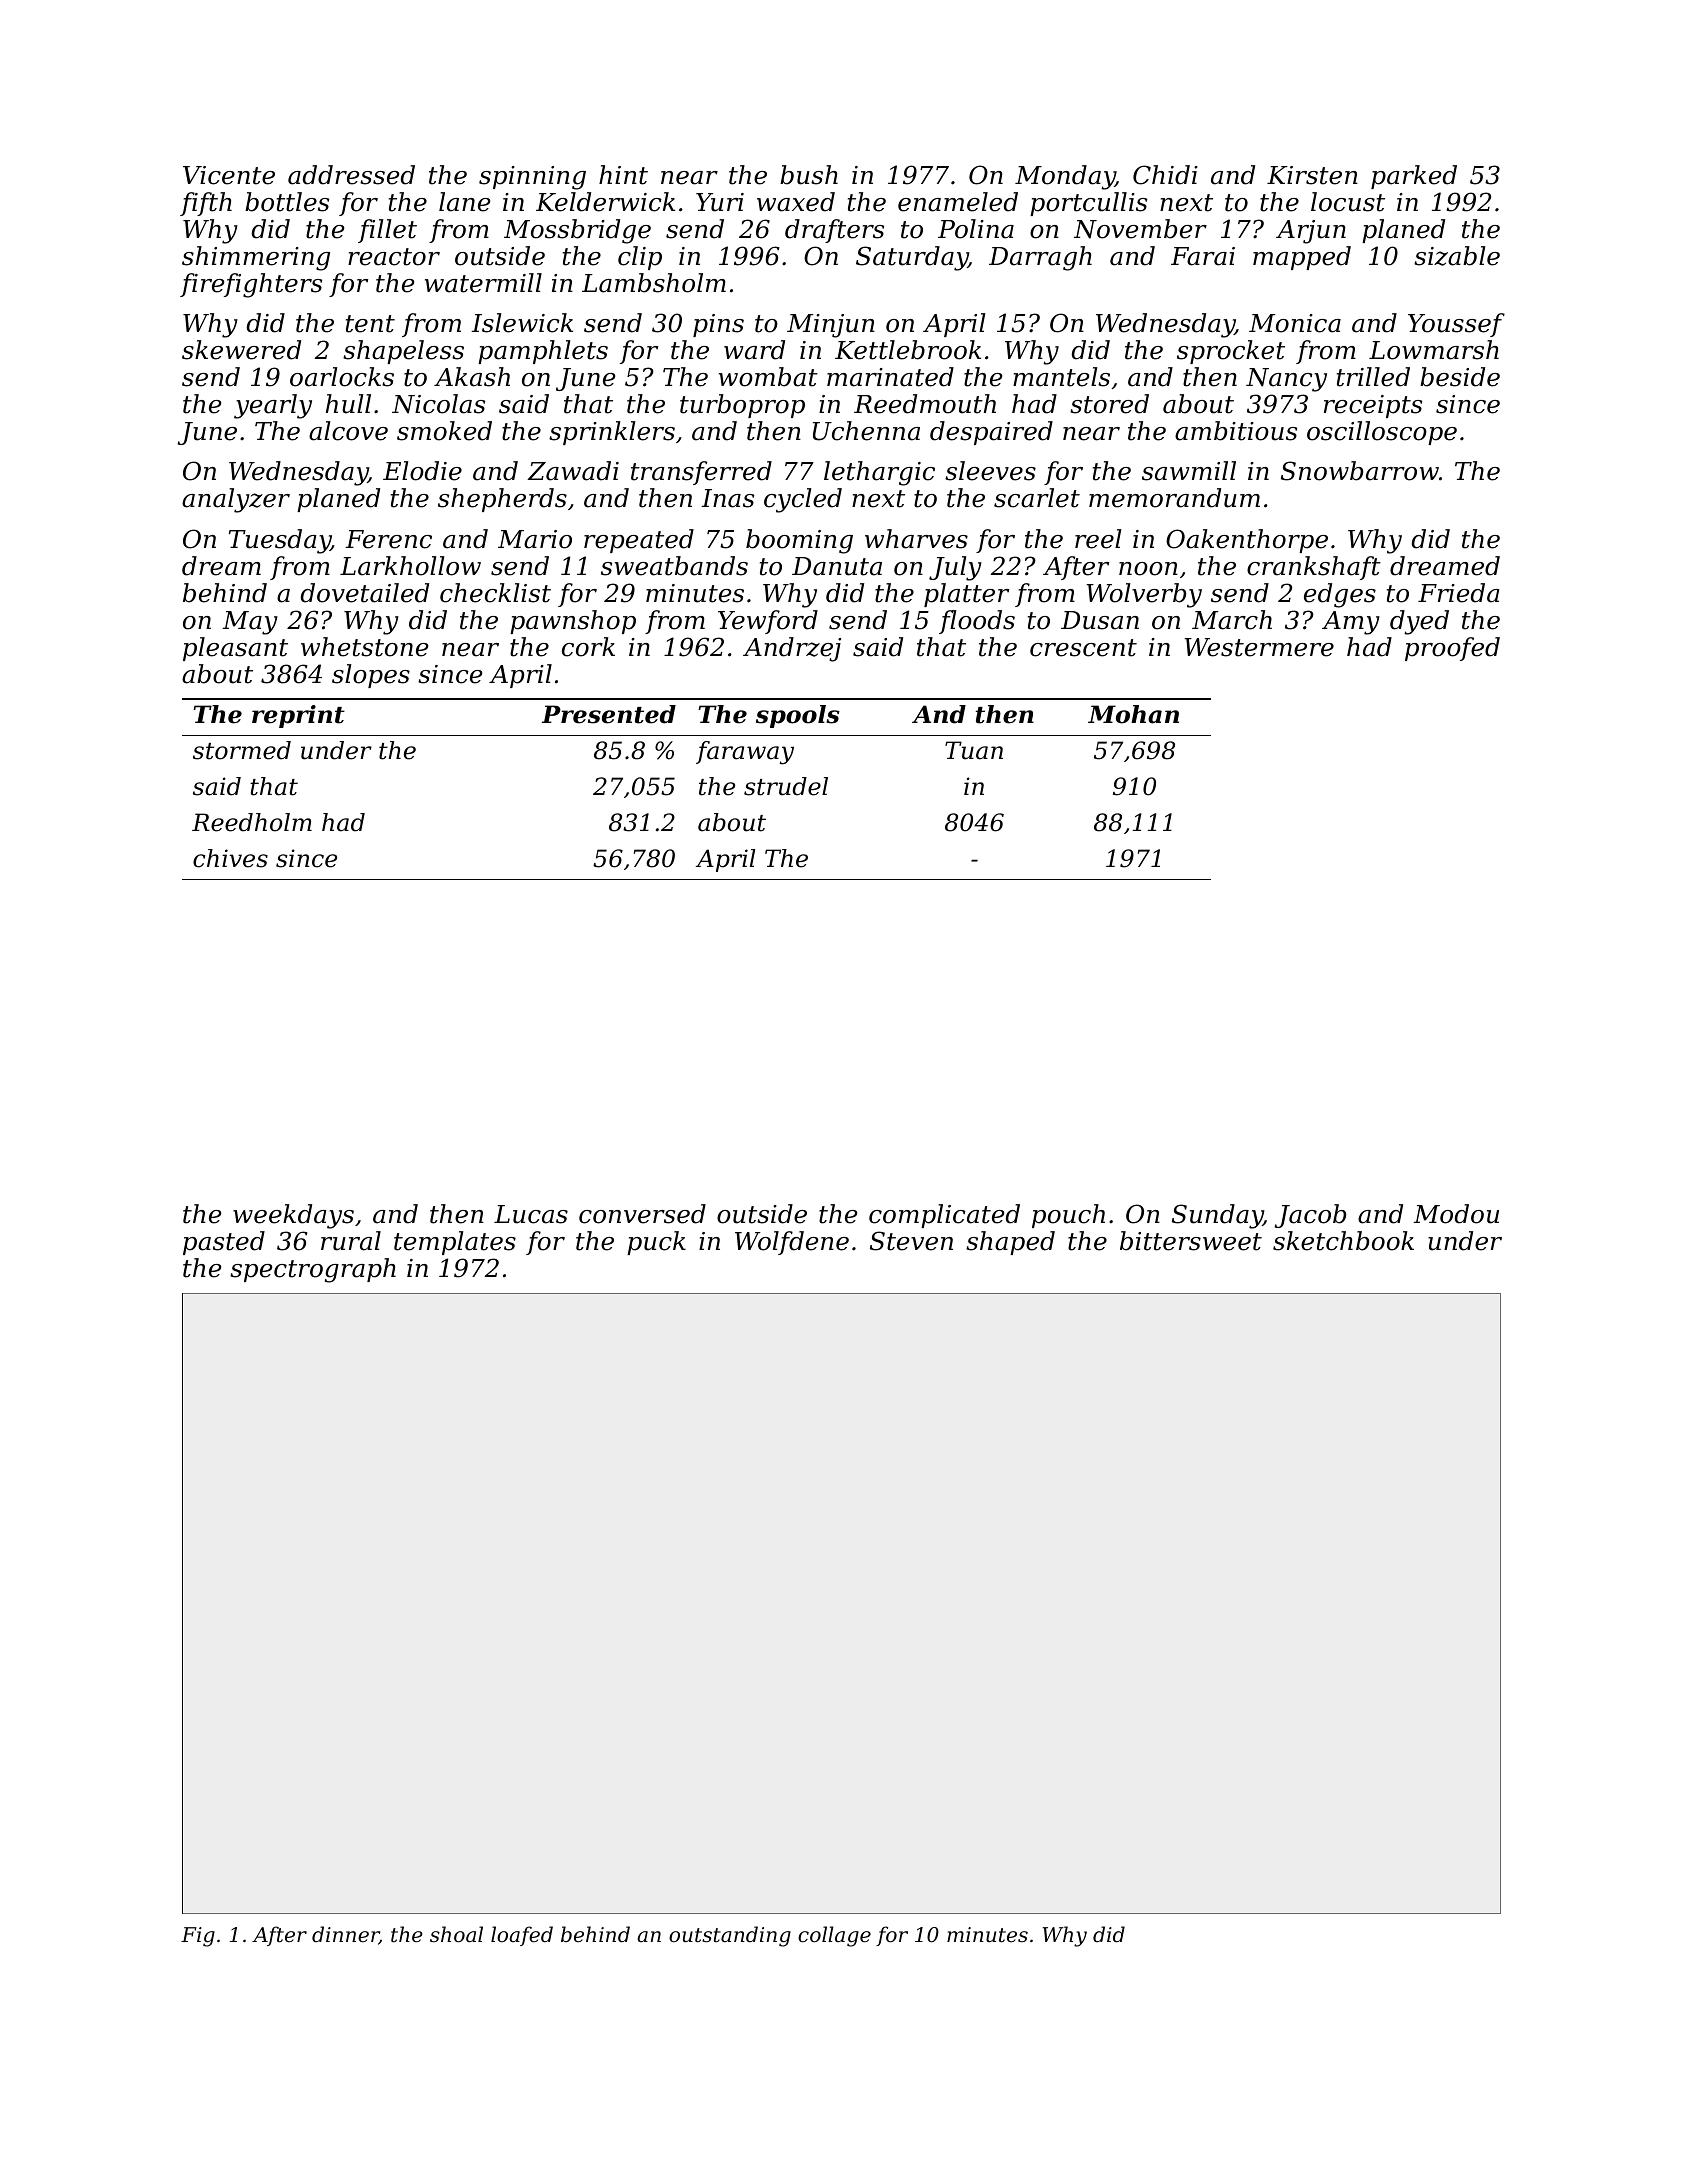 Image resolution: width=1683 pixels, height=2178 pixels. Describe the element at coordinates (1456, 1214) in the image. I see `Modou` at that location.
